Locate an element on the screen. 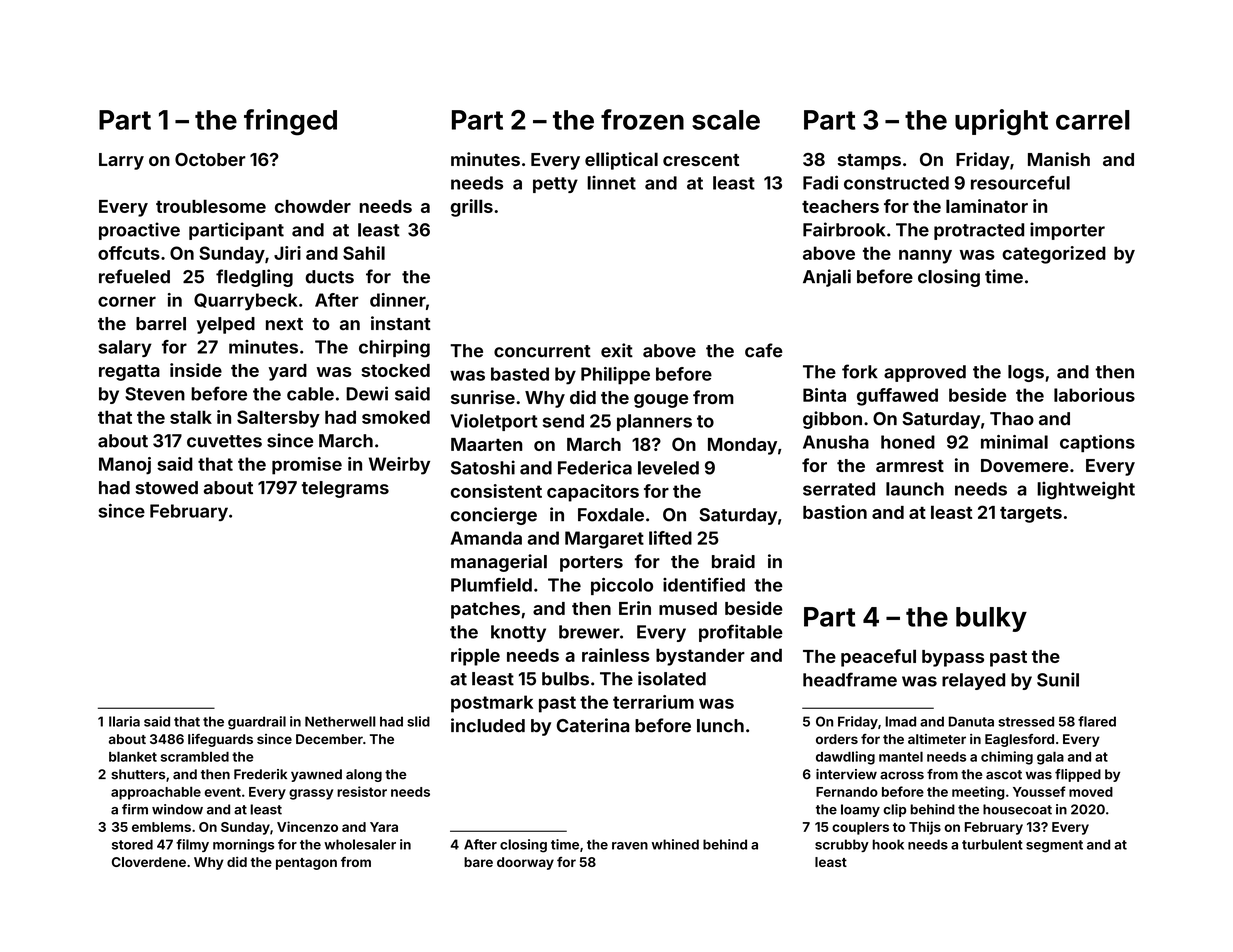 This screenshot has height=952, width=1233. petty is located at coordinates (555, 185).
